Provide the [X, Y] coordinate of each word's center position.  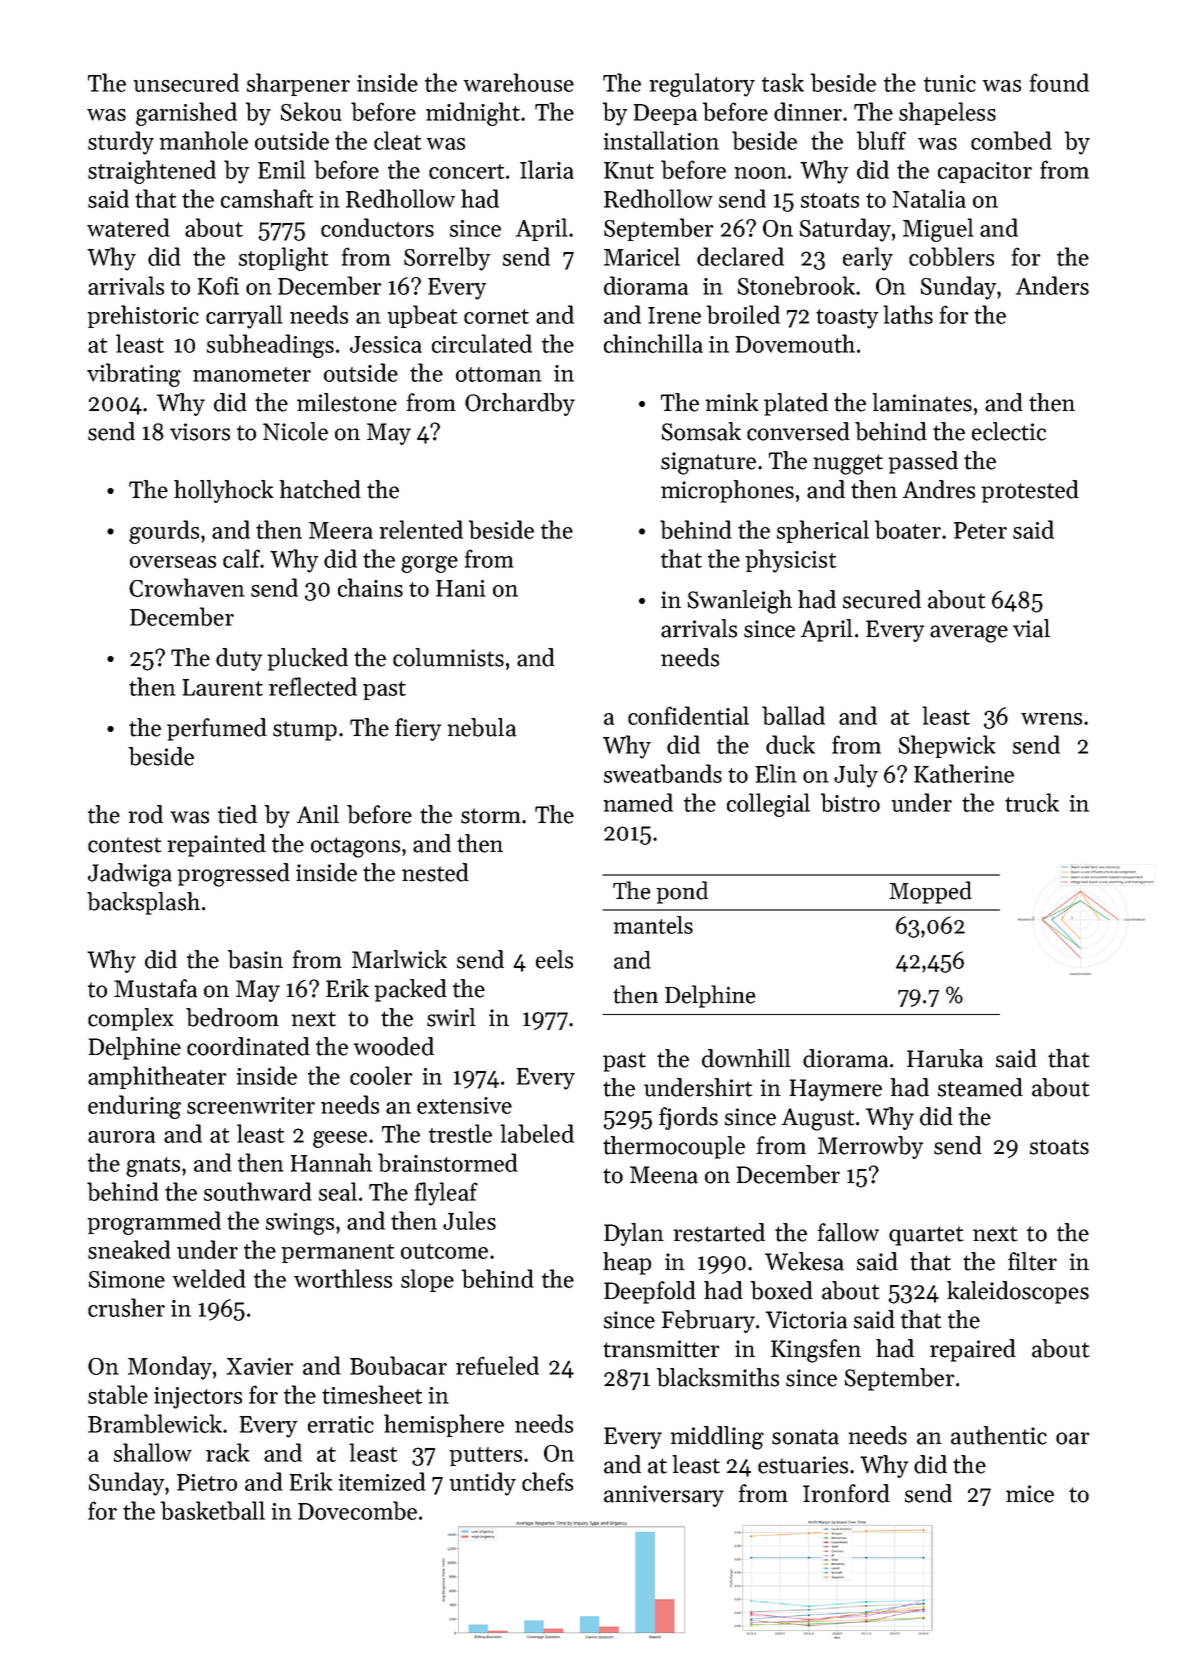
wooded [394, 1046]
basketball [213, 1510]
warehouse [519, 82]
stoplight [284, 259]
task [783, 82]
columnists [448, 657]
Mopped [930, 892]
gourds [164, 532]
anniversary [664, 1496]
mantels [653, 925]
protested [1030, 491]
